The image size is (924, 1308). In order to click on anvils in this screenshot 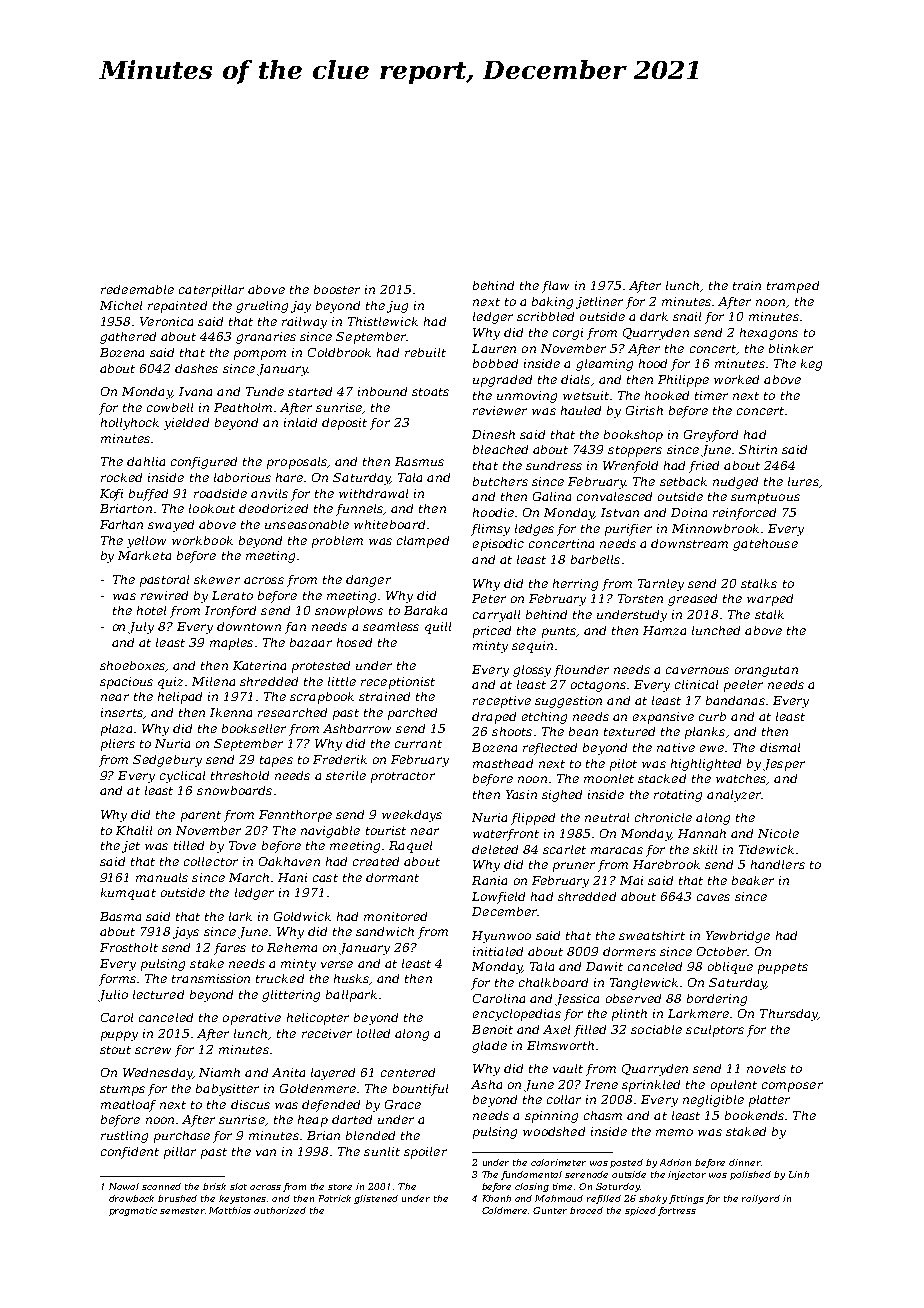, I will do `click(269, 493)`.
